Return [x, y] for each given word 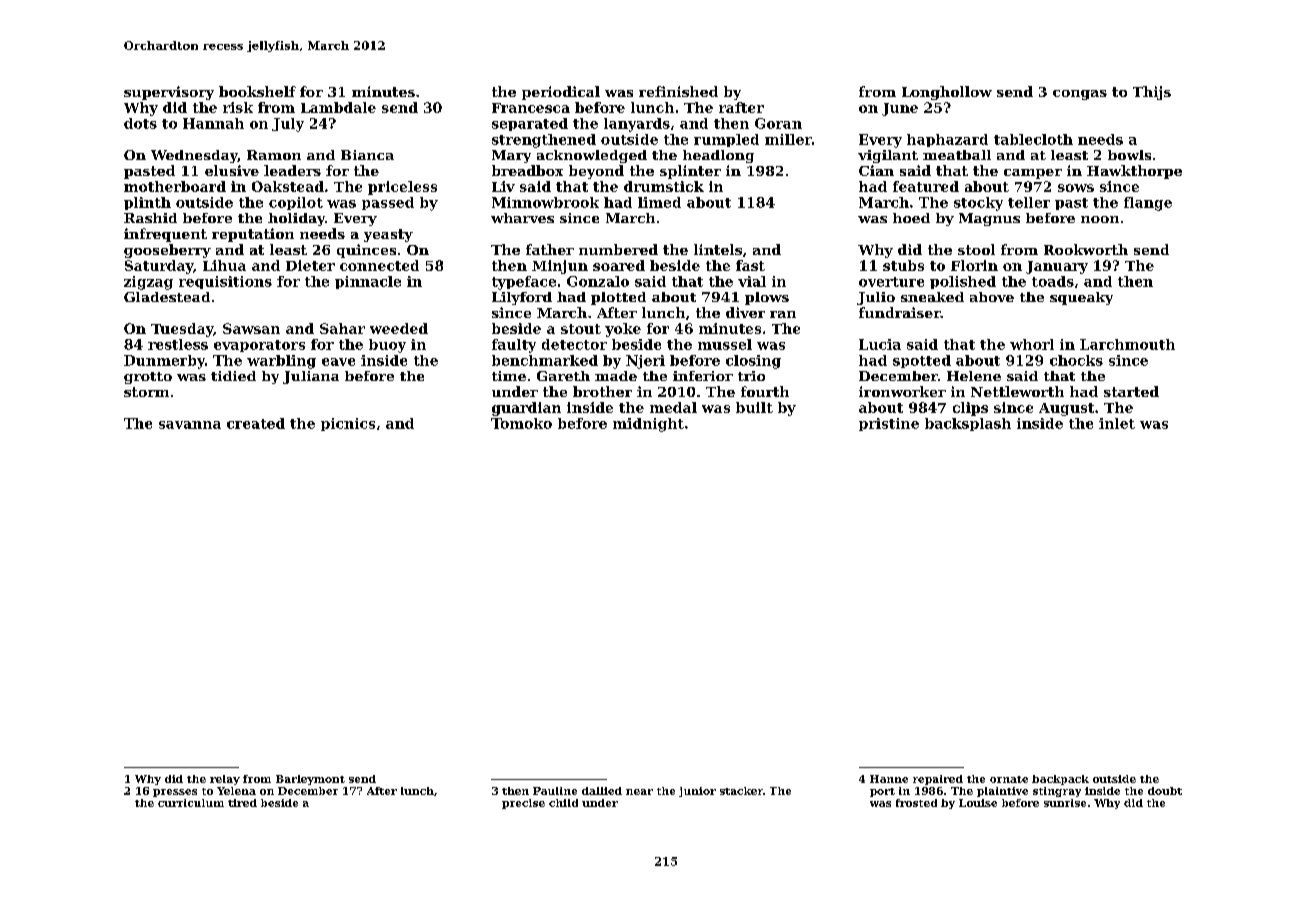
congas [1080, 95]
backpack [1060, 780]
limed [659, 202]
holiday [296, 219]
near [639, 792]
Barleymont [310, 780]
